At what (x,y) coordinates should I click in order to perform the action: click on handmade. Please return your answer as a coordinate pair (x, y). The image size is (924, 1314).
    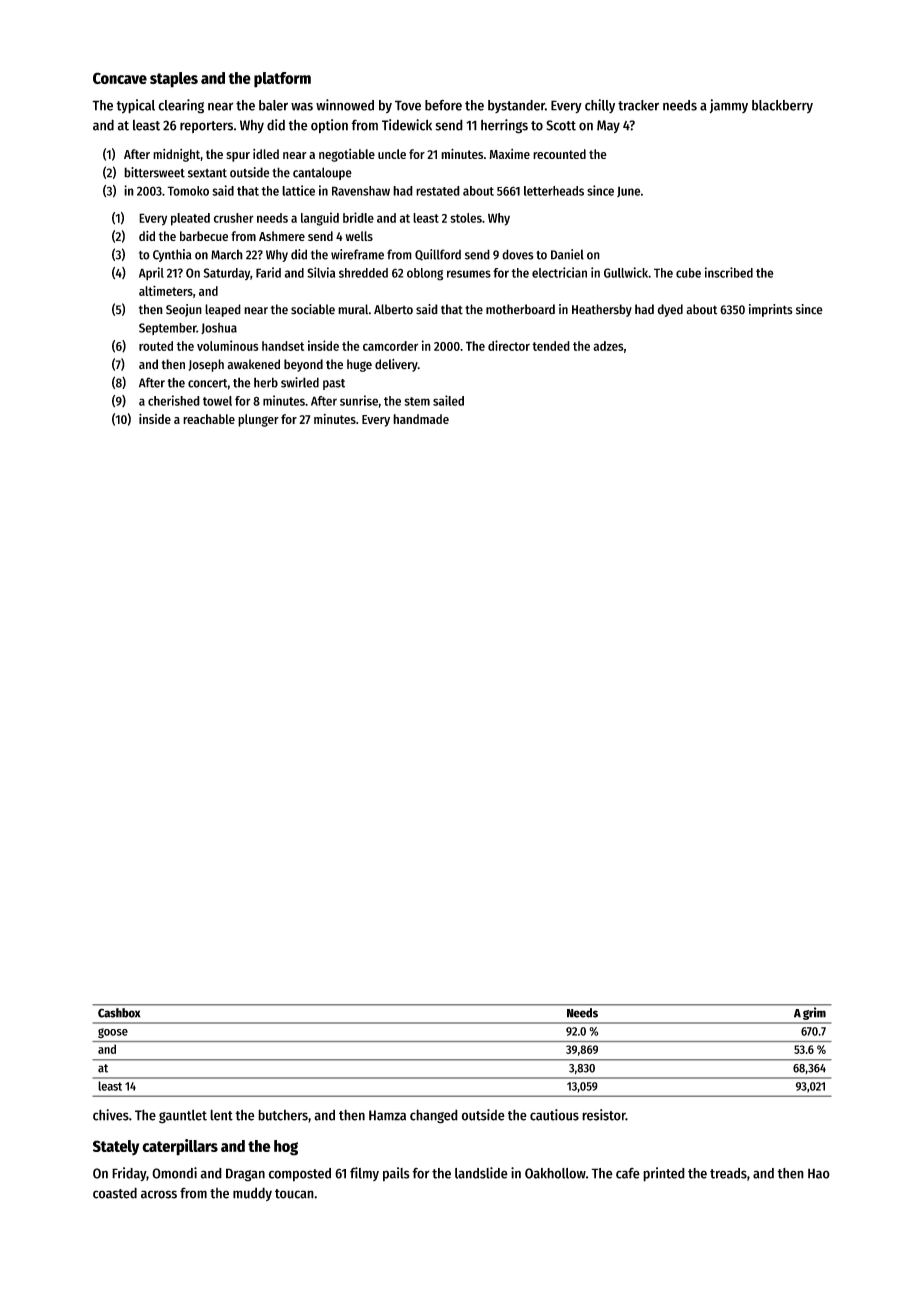
    Looking at the image, I should click on (421, 419).
